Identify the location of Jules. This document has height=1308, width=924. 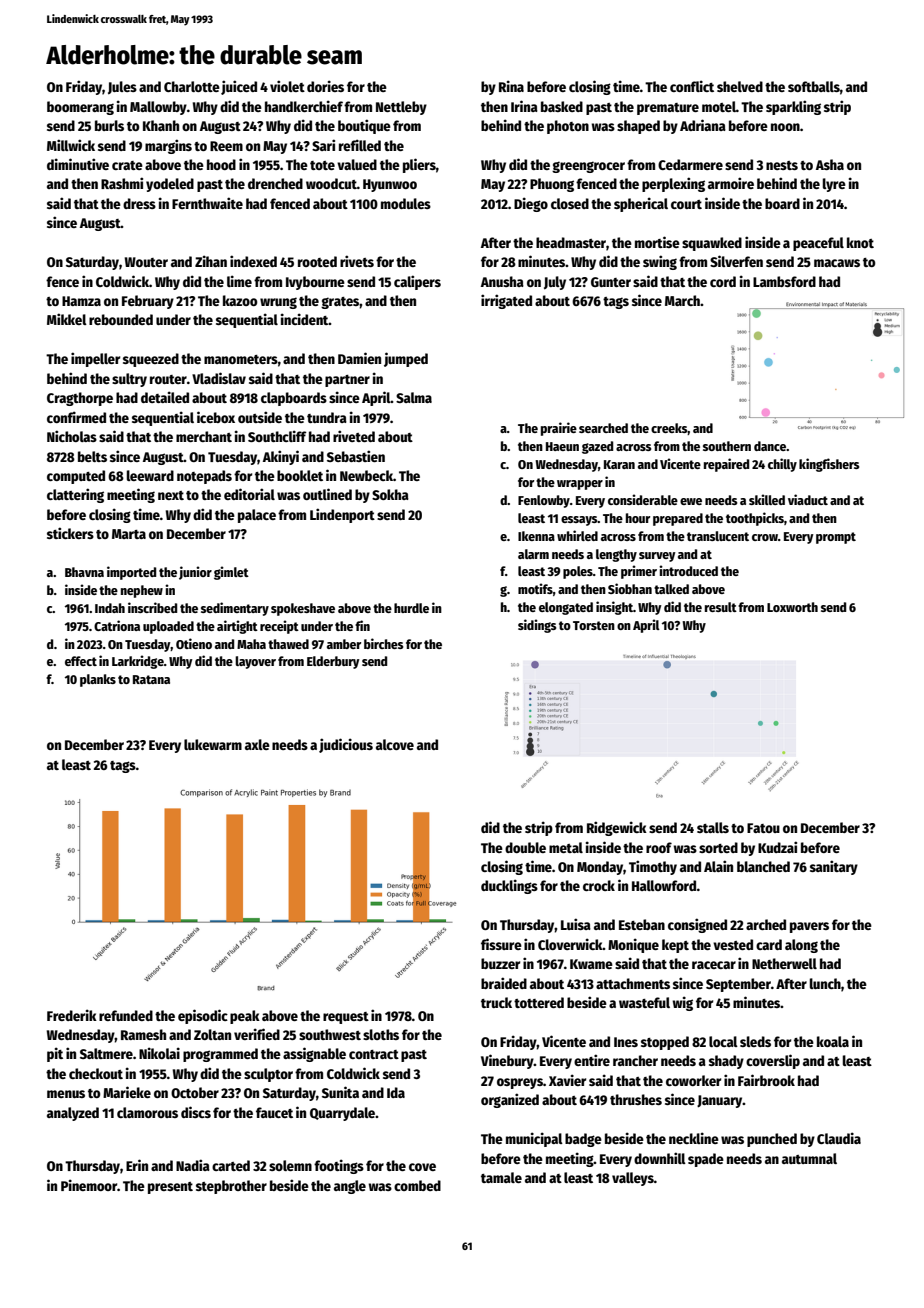
(122, 88).
